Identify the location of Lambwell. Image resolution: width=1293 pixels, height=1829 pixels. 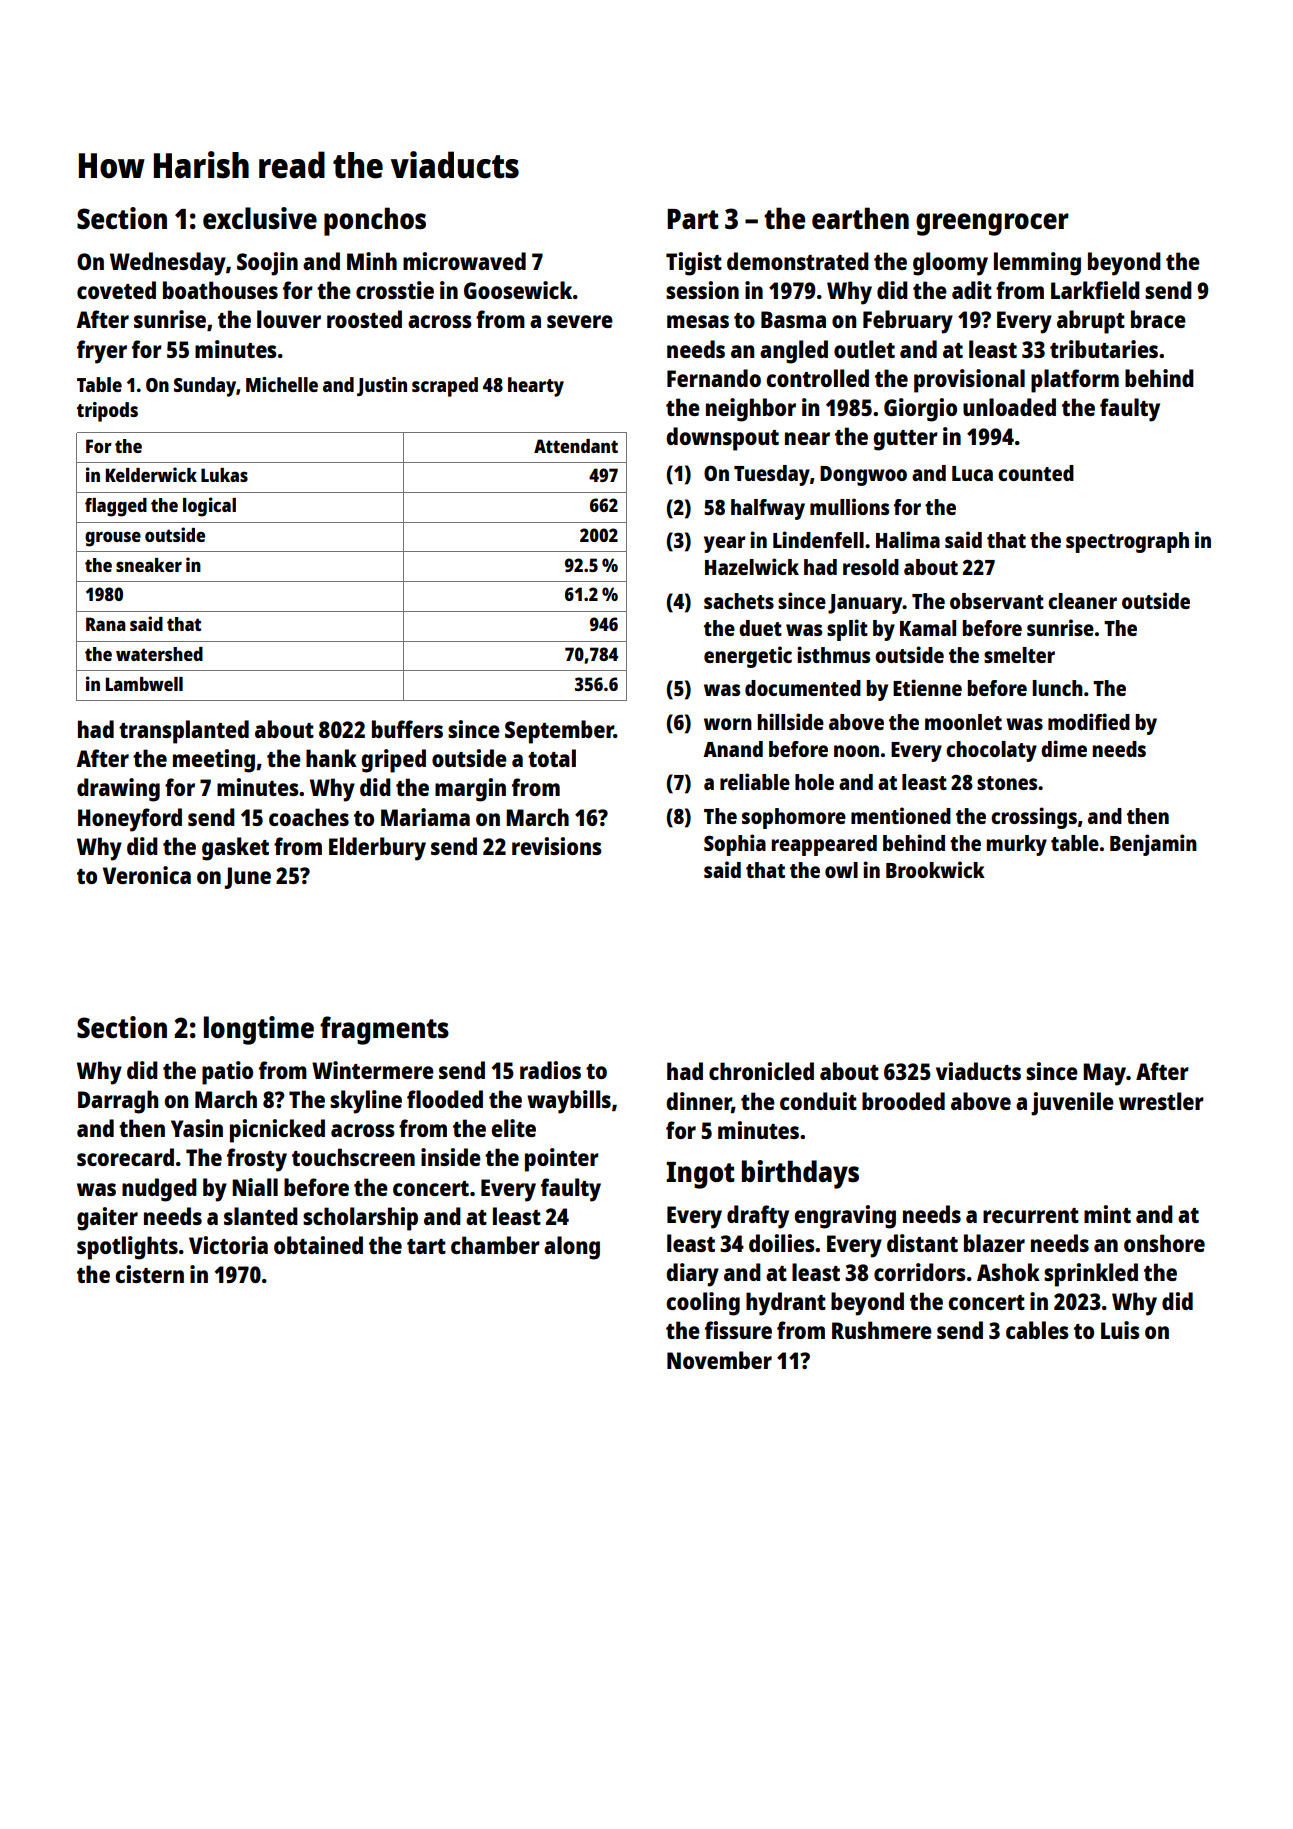
(144, 684).
